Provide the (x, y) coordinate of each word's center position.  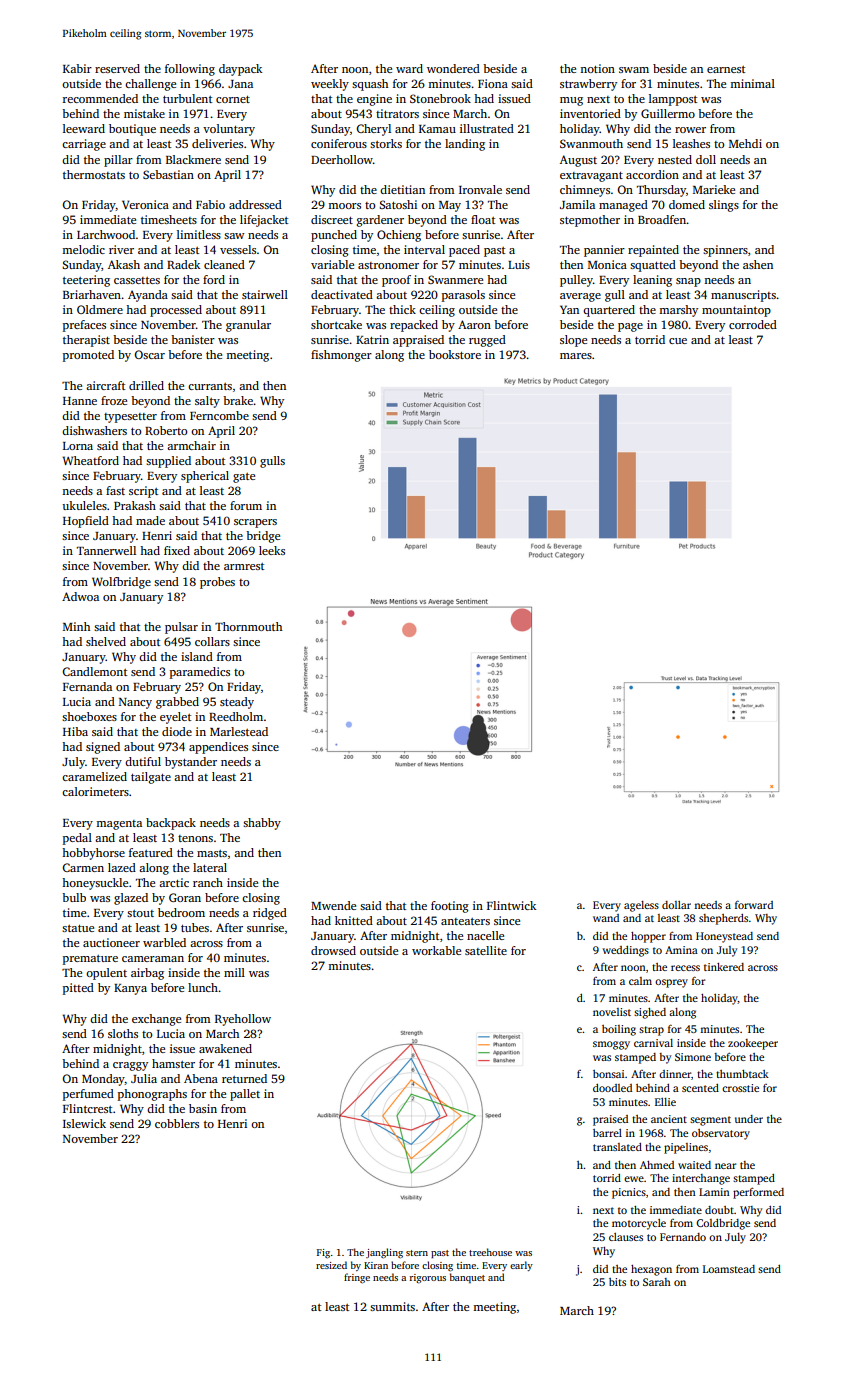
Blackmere (193, 159)
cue (678, 341)
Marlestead (239, 731)
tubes (195, 927)
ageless (641, 906)
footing (450, 907)
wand (606, 918)
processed (176, 311)
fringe (357, 1278)
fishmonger (341, 356)
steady (237, 703)
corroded (753, 324)
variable (332, 264)
